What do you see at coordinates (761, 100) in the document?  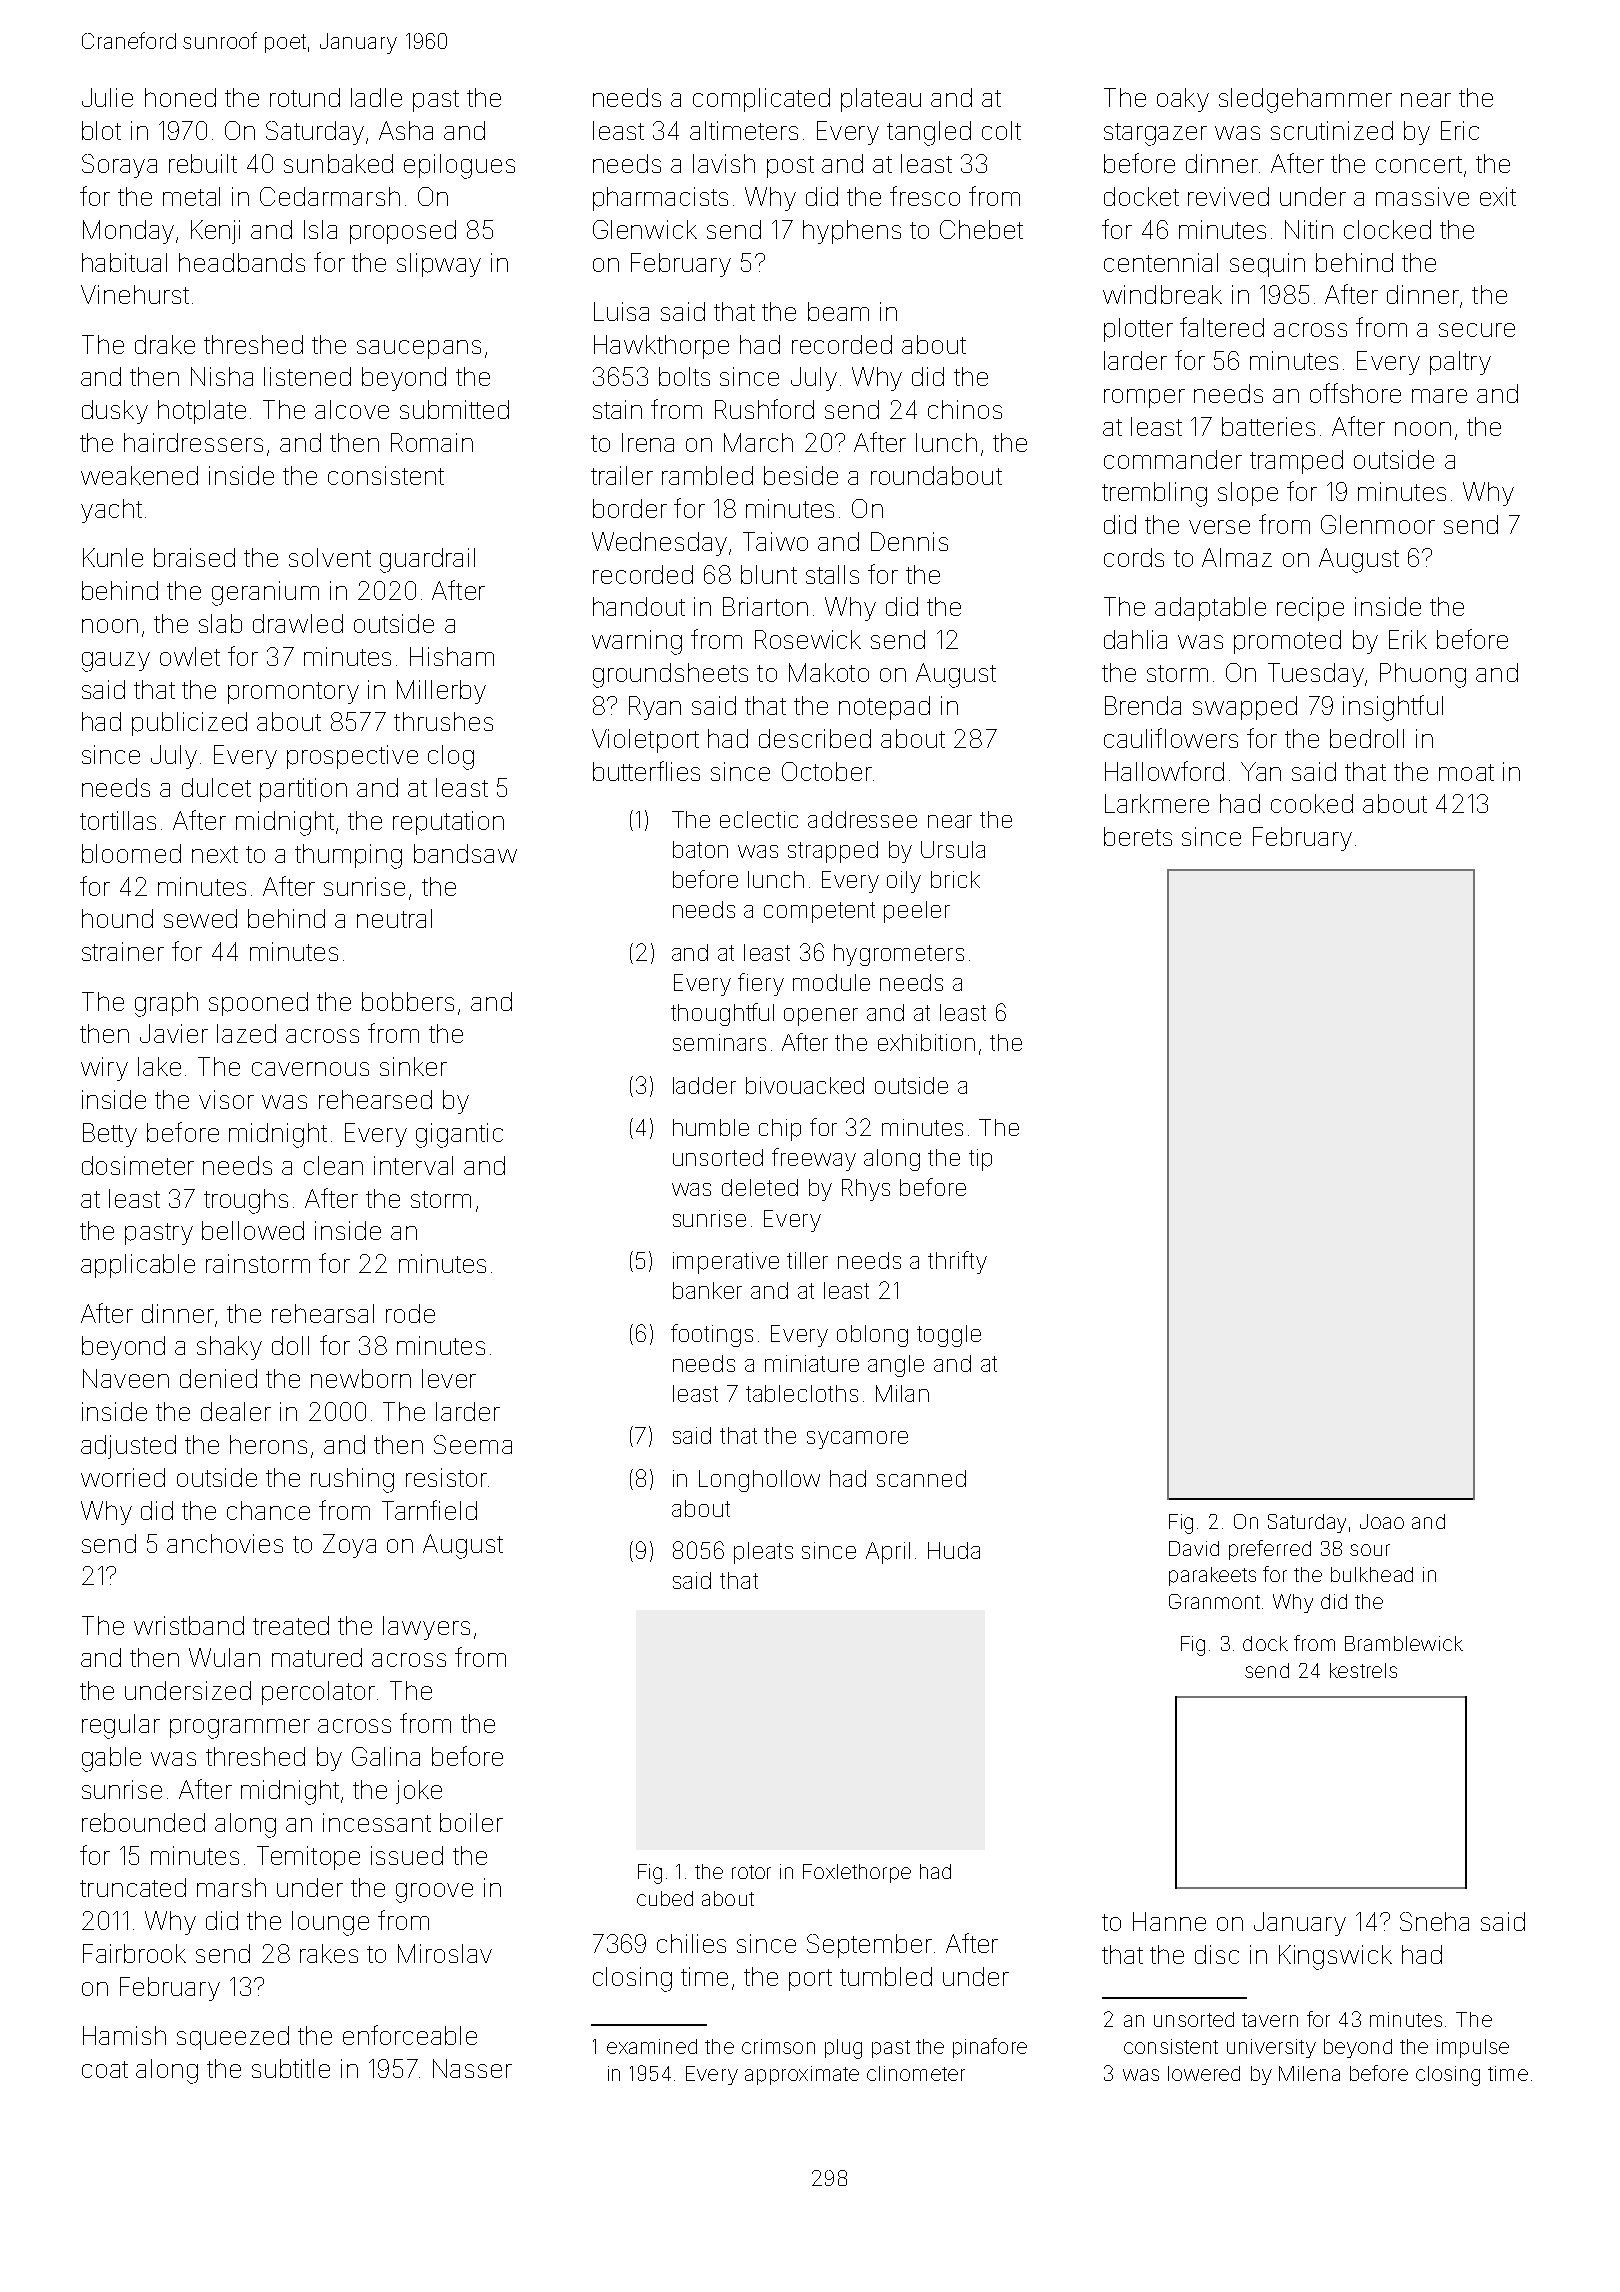 I see `complicated` at bounding box center [761, 100].
